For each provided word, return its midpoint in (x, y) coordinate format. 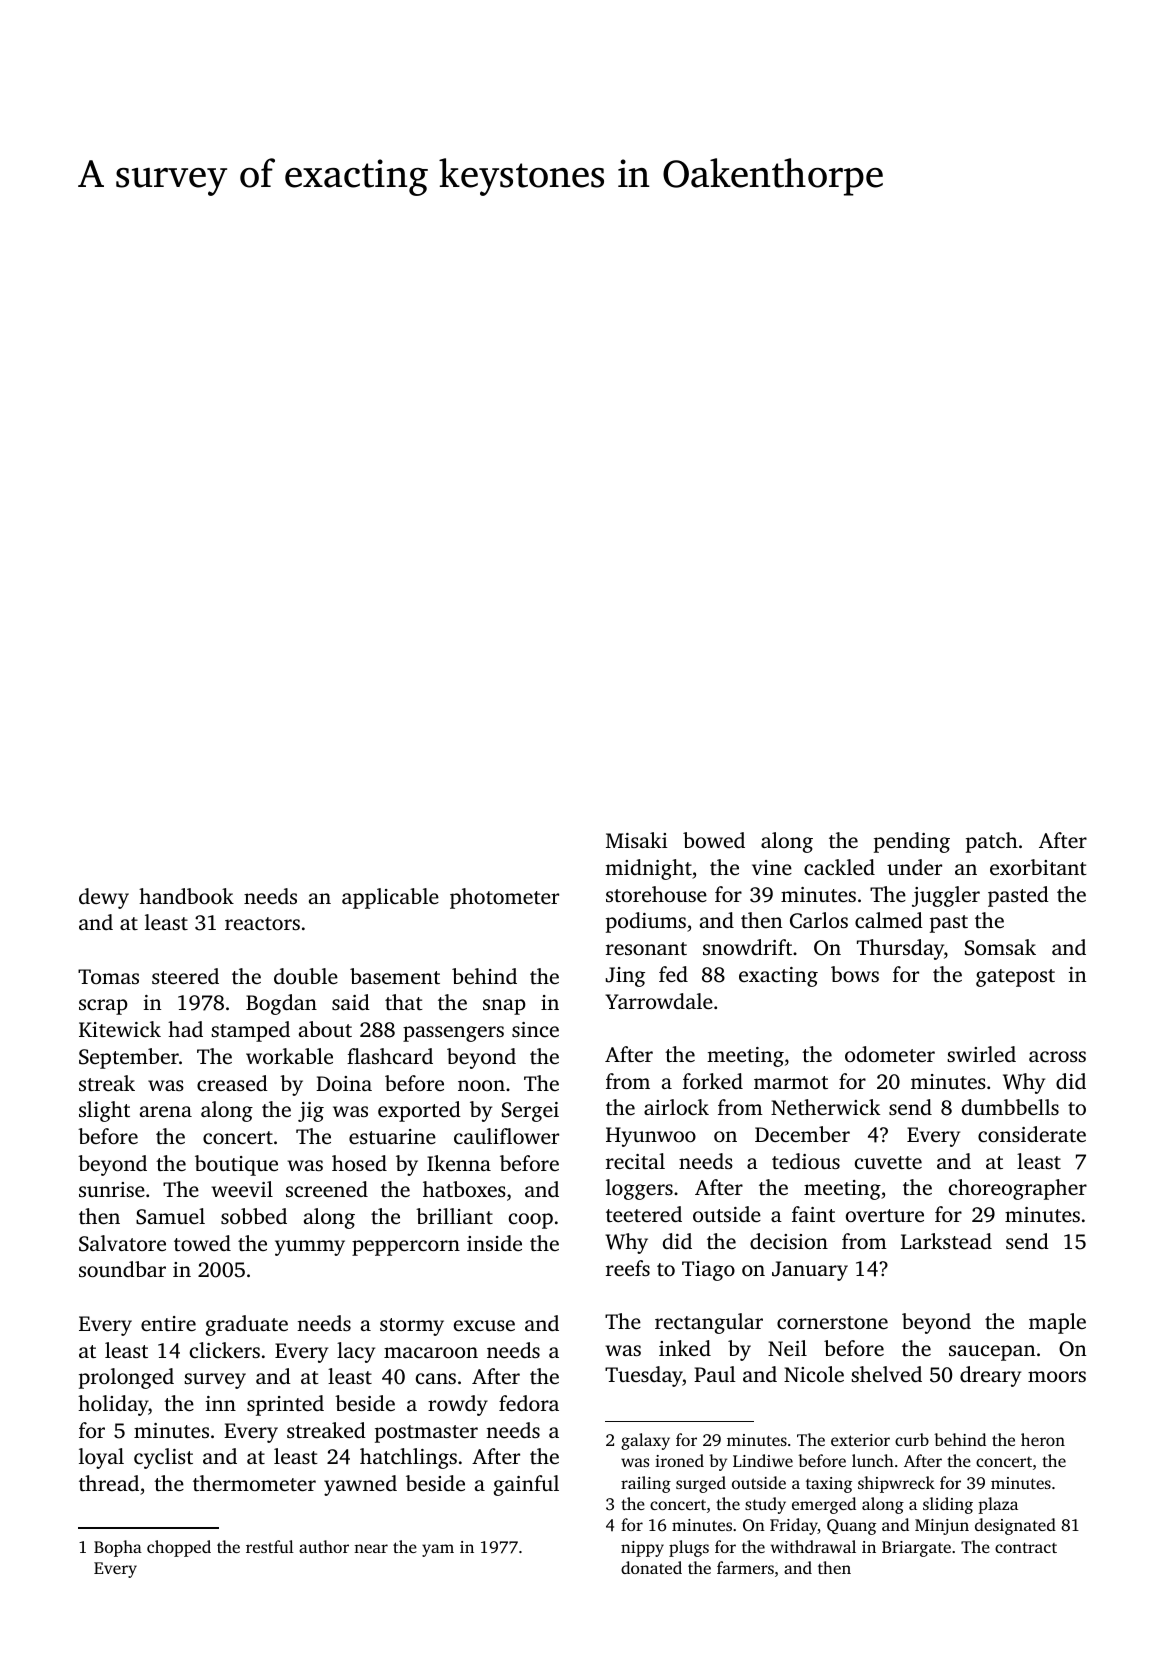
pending (912, 842)
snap (504, 1007)
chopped (179, 1548)
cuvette (888, 1162)
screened (327, 1189)
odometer (890, 1054)
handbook (186, 896)
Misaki (637, 840)
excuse (484, 1325)
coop (531, 1221)
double (306, 976)
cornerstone (832, 1322)
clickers (225, 1350)
